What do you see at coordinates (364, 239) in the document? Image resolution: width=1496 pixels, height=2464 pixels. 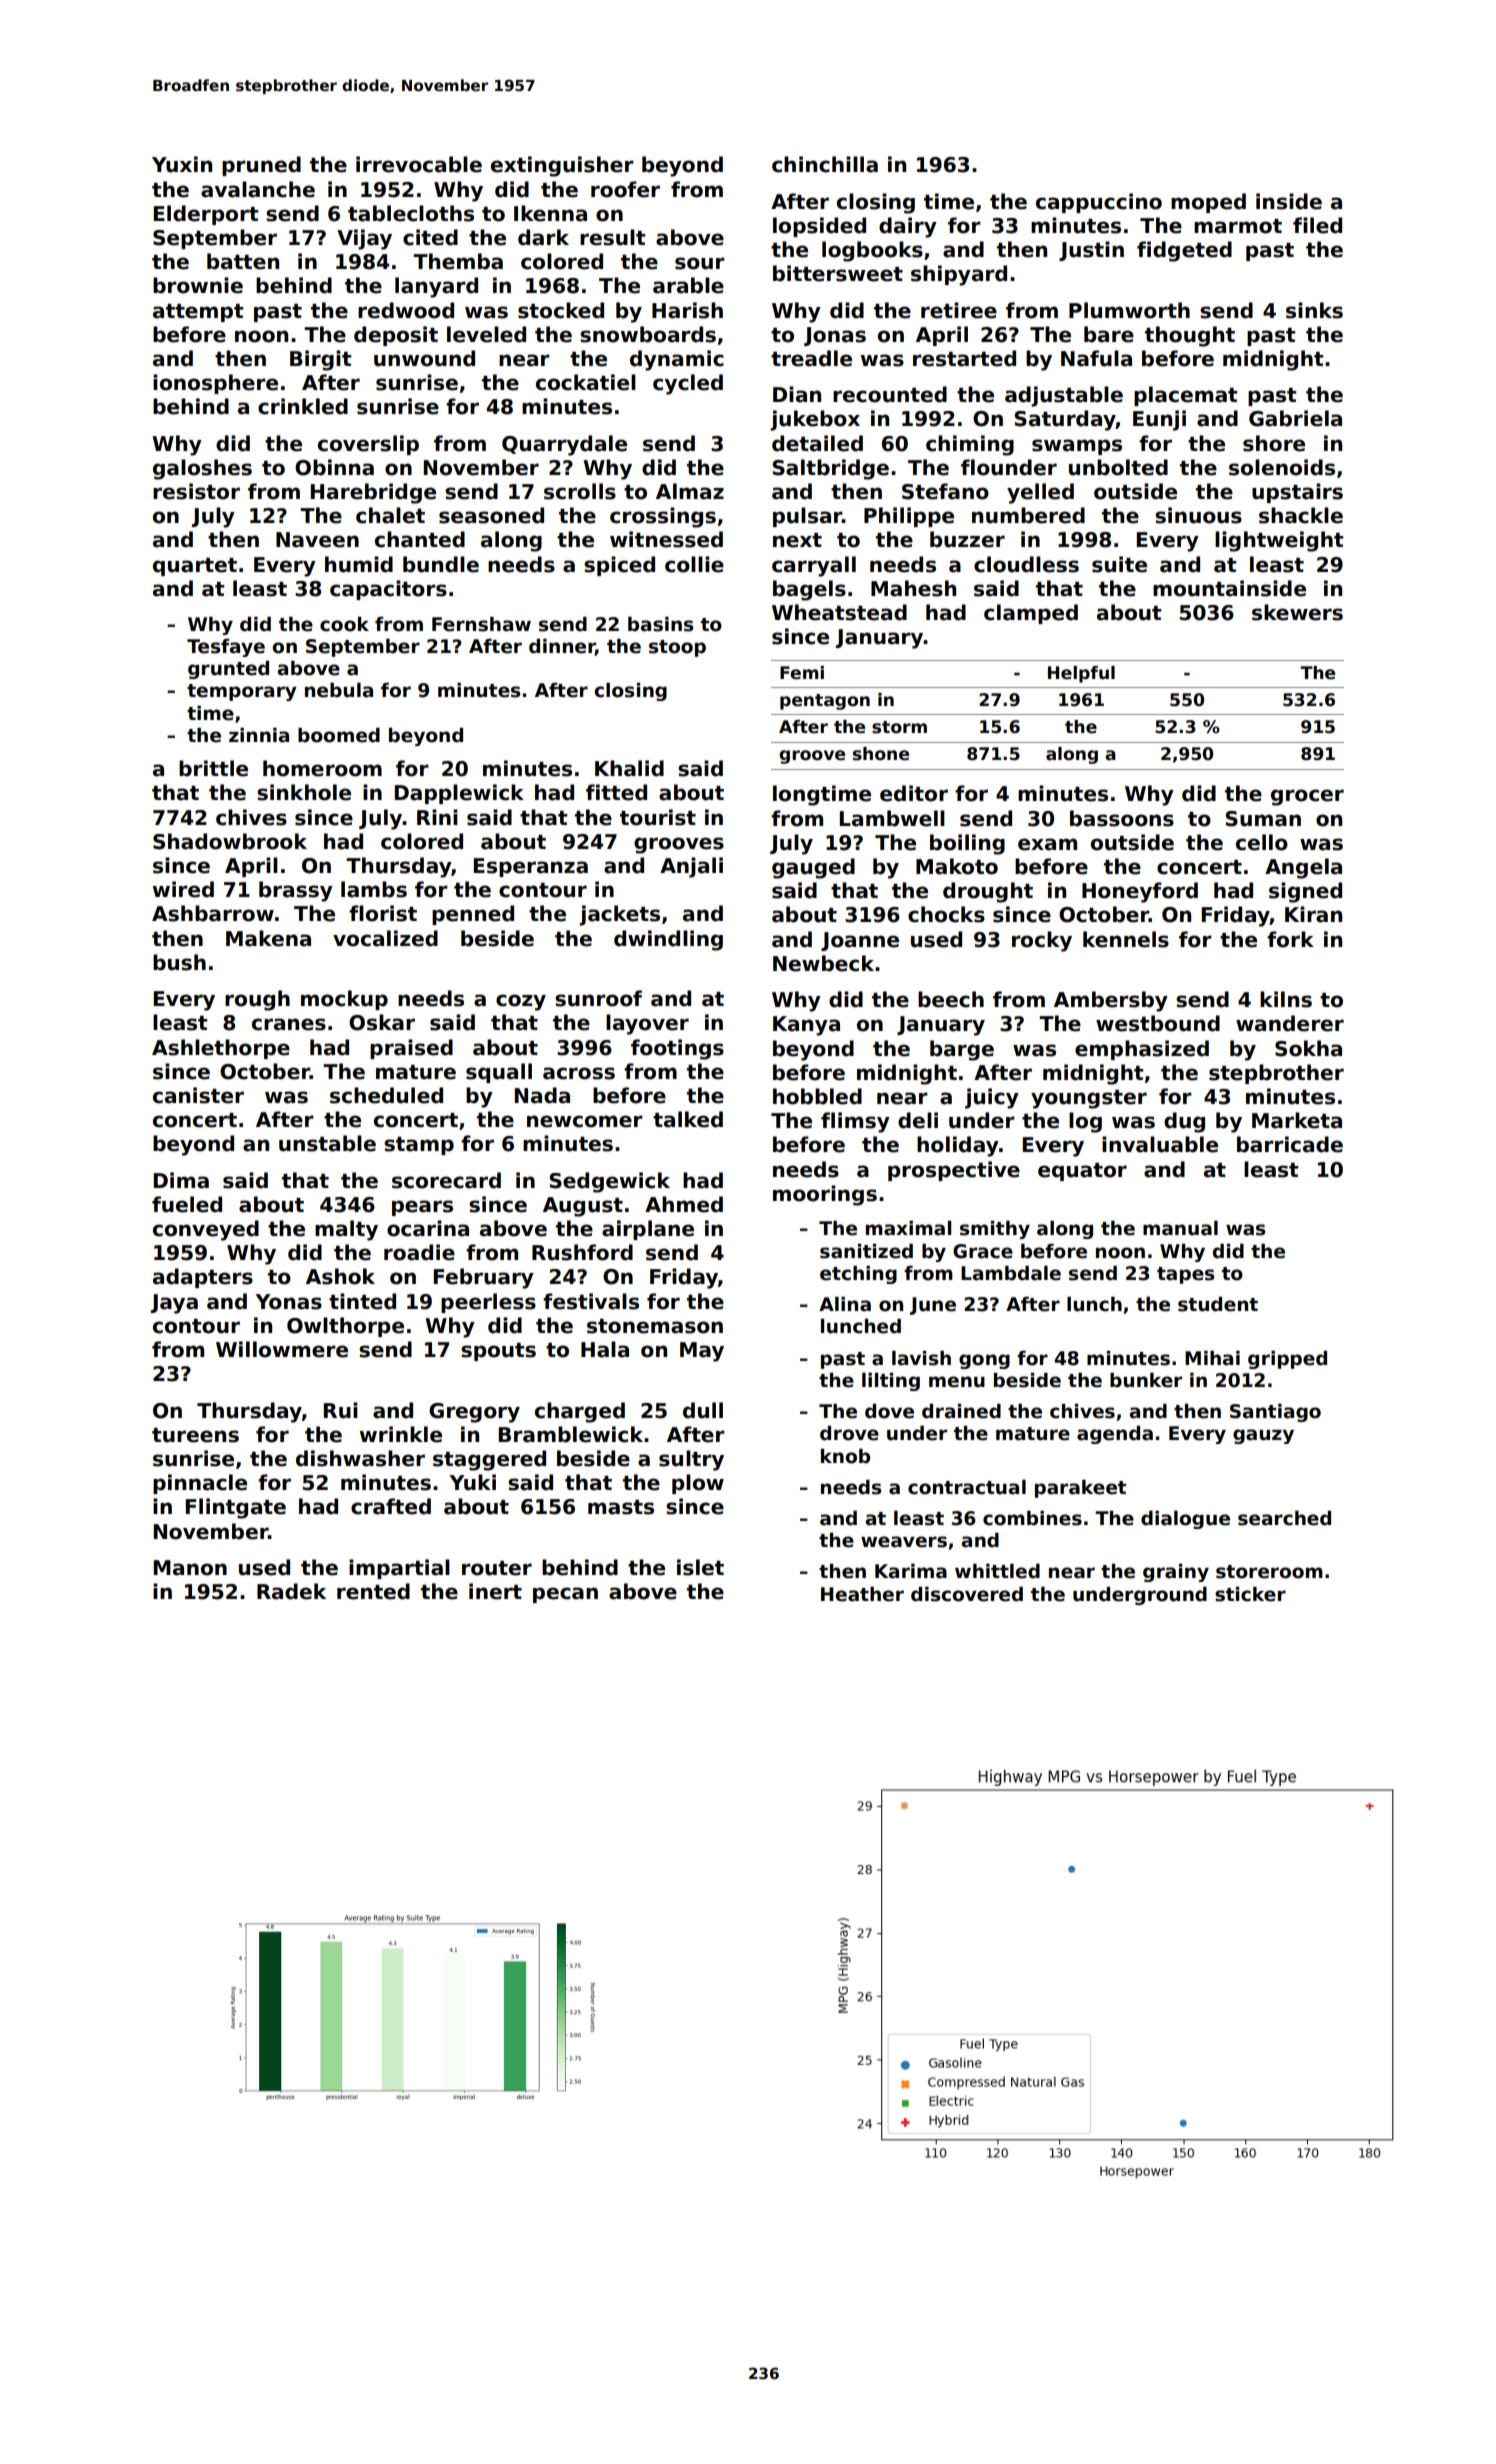 I see `Vijay` at bounding box center [364, 239].
